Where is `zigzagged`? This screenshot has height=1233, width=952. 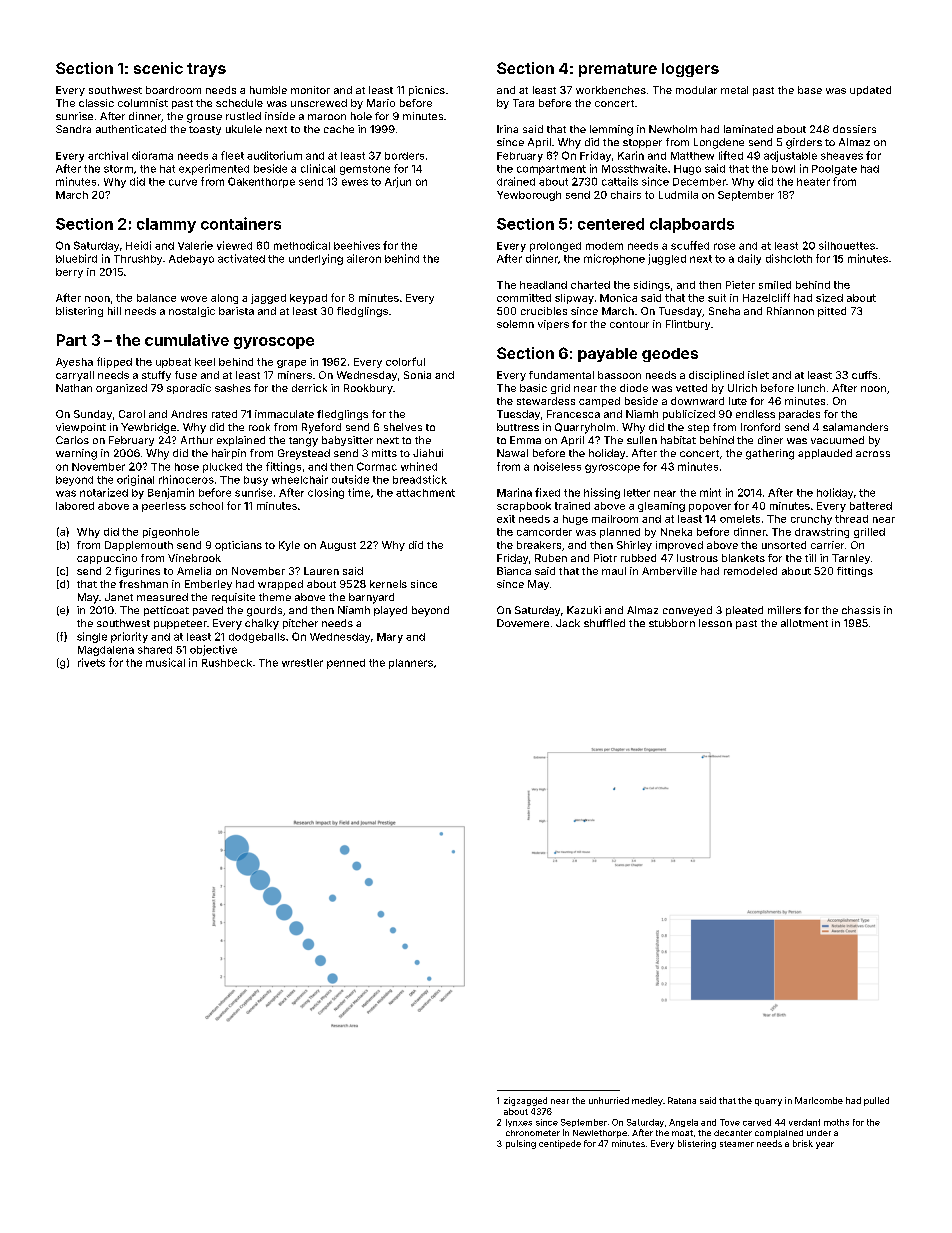
zigzagged is located at coordinates (525, 1101).
